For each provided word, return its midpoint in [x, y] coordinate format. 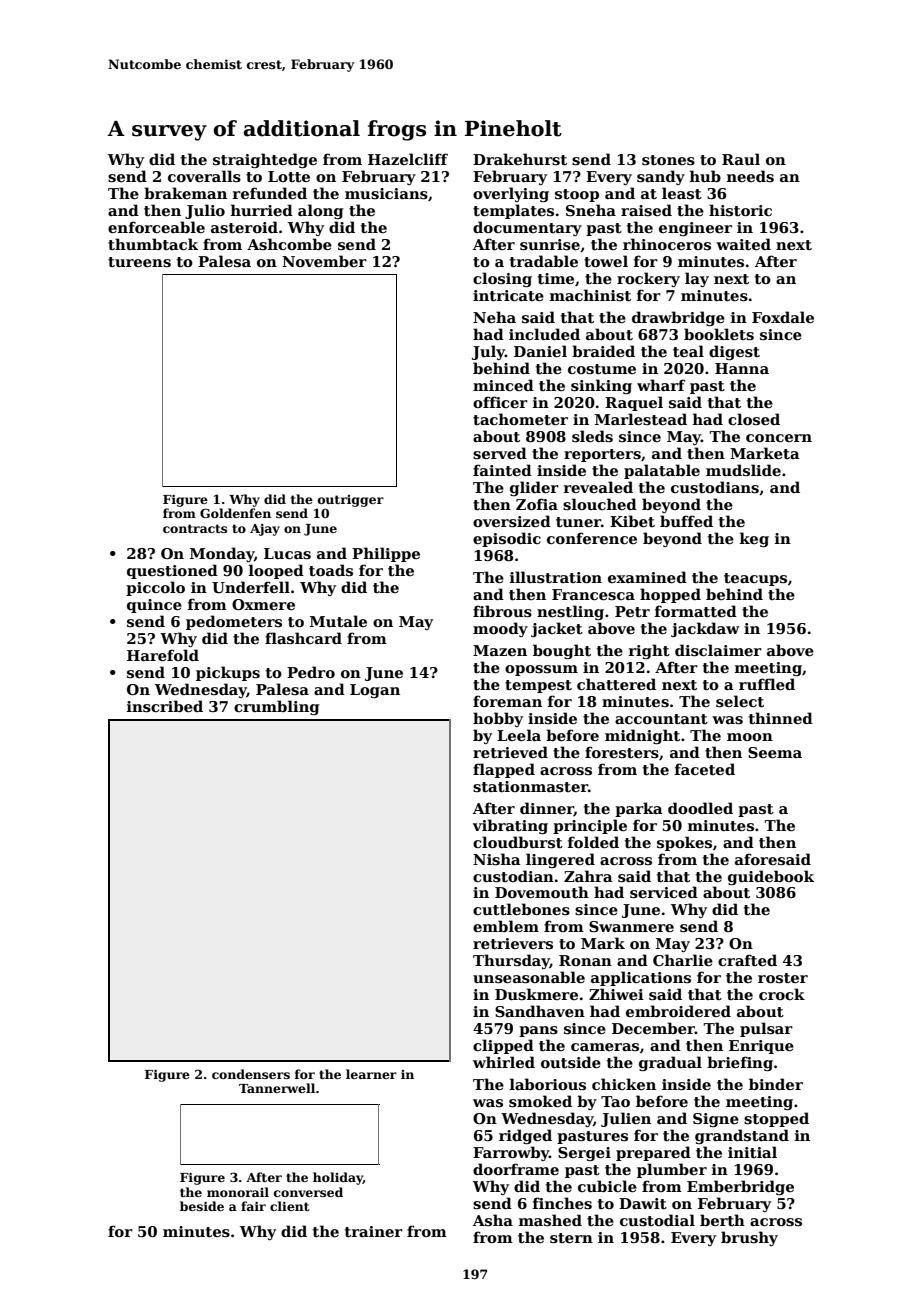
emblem [506, 926]
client [290, 1206]
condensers [251, 1074]
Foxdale [783, 317]
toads [331, 570]
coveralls [204, 176]
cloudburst [518, 842]
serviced [664, 892]
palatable [662, 471]
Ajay [265, 530]
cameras [605, 1047]
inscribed [165, 706]
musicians [386, 194]
